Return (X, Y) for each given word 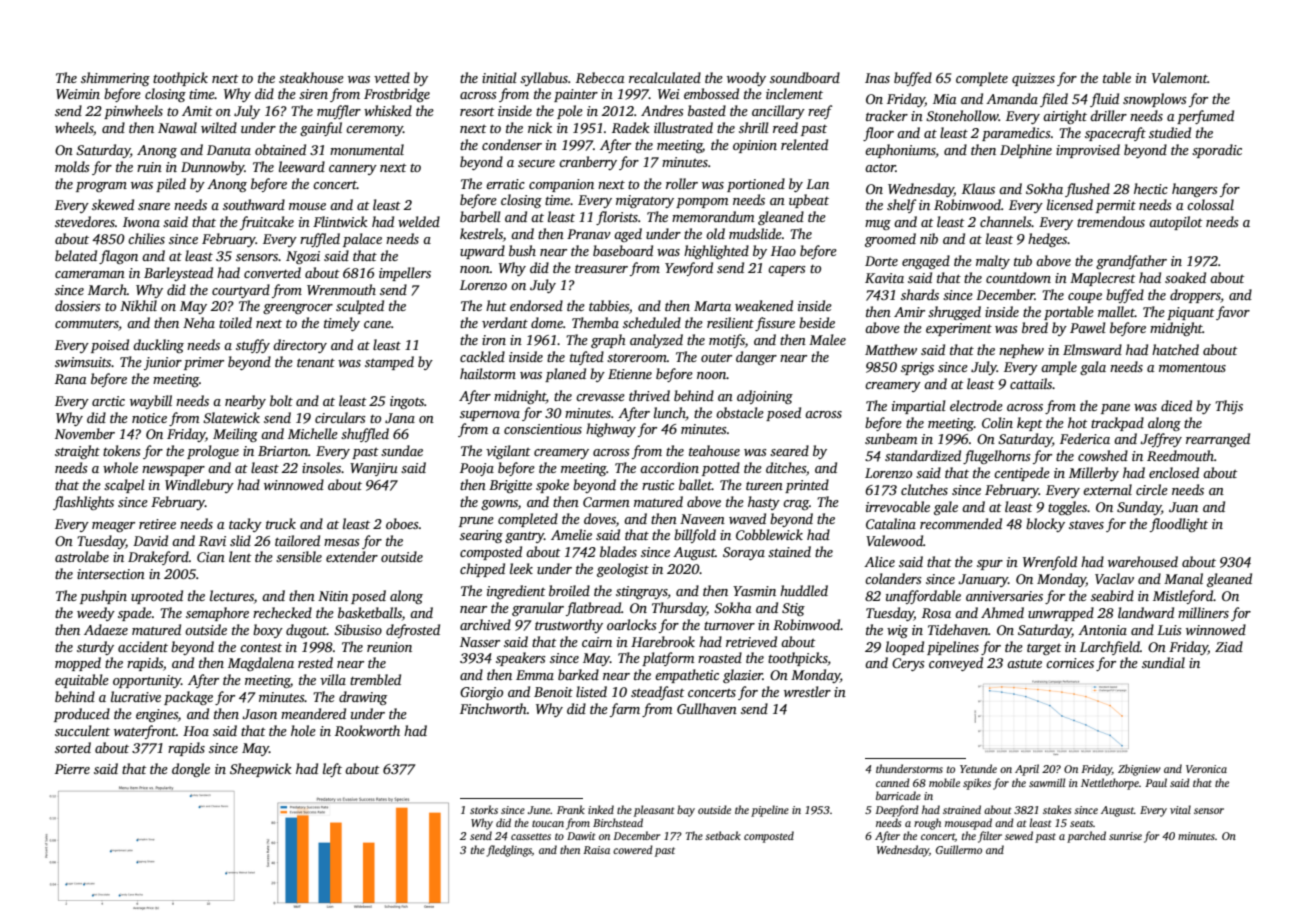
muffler (339, 112)
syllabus (544, 79)
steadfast (658, 693)
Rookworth (367, 730)
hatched (1175, 349)
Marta (712, 306)
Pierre (72, 769)
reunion (389, 647)
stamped (389, 363)
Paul (1156, 782)
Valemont (1180, 77)
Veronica (1206, 769)
